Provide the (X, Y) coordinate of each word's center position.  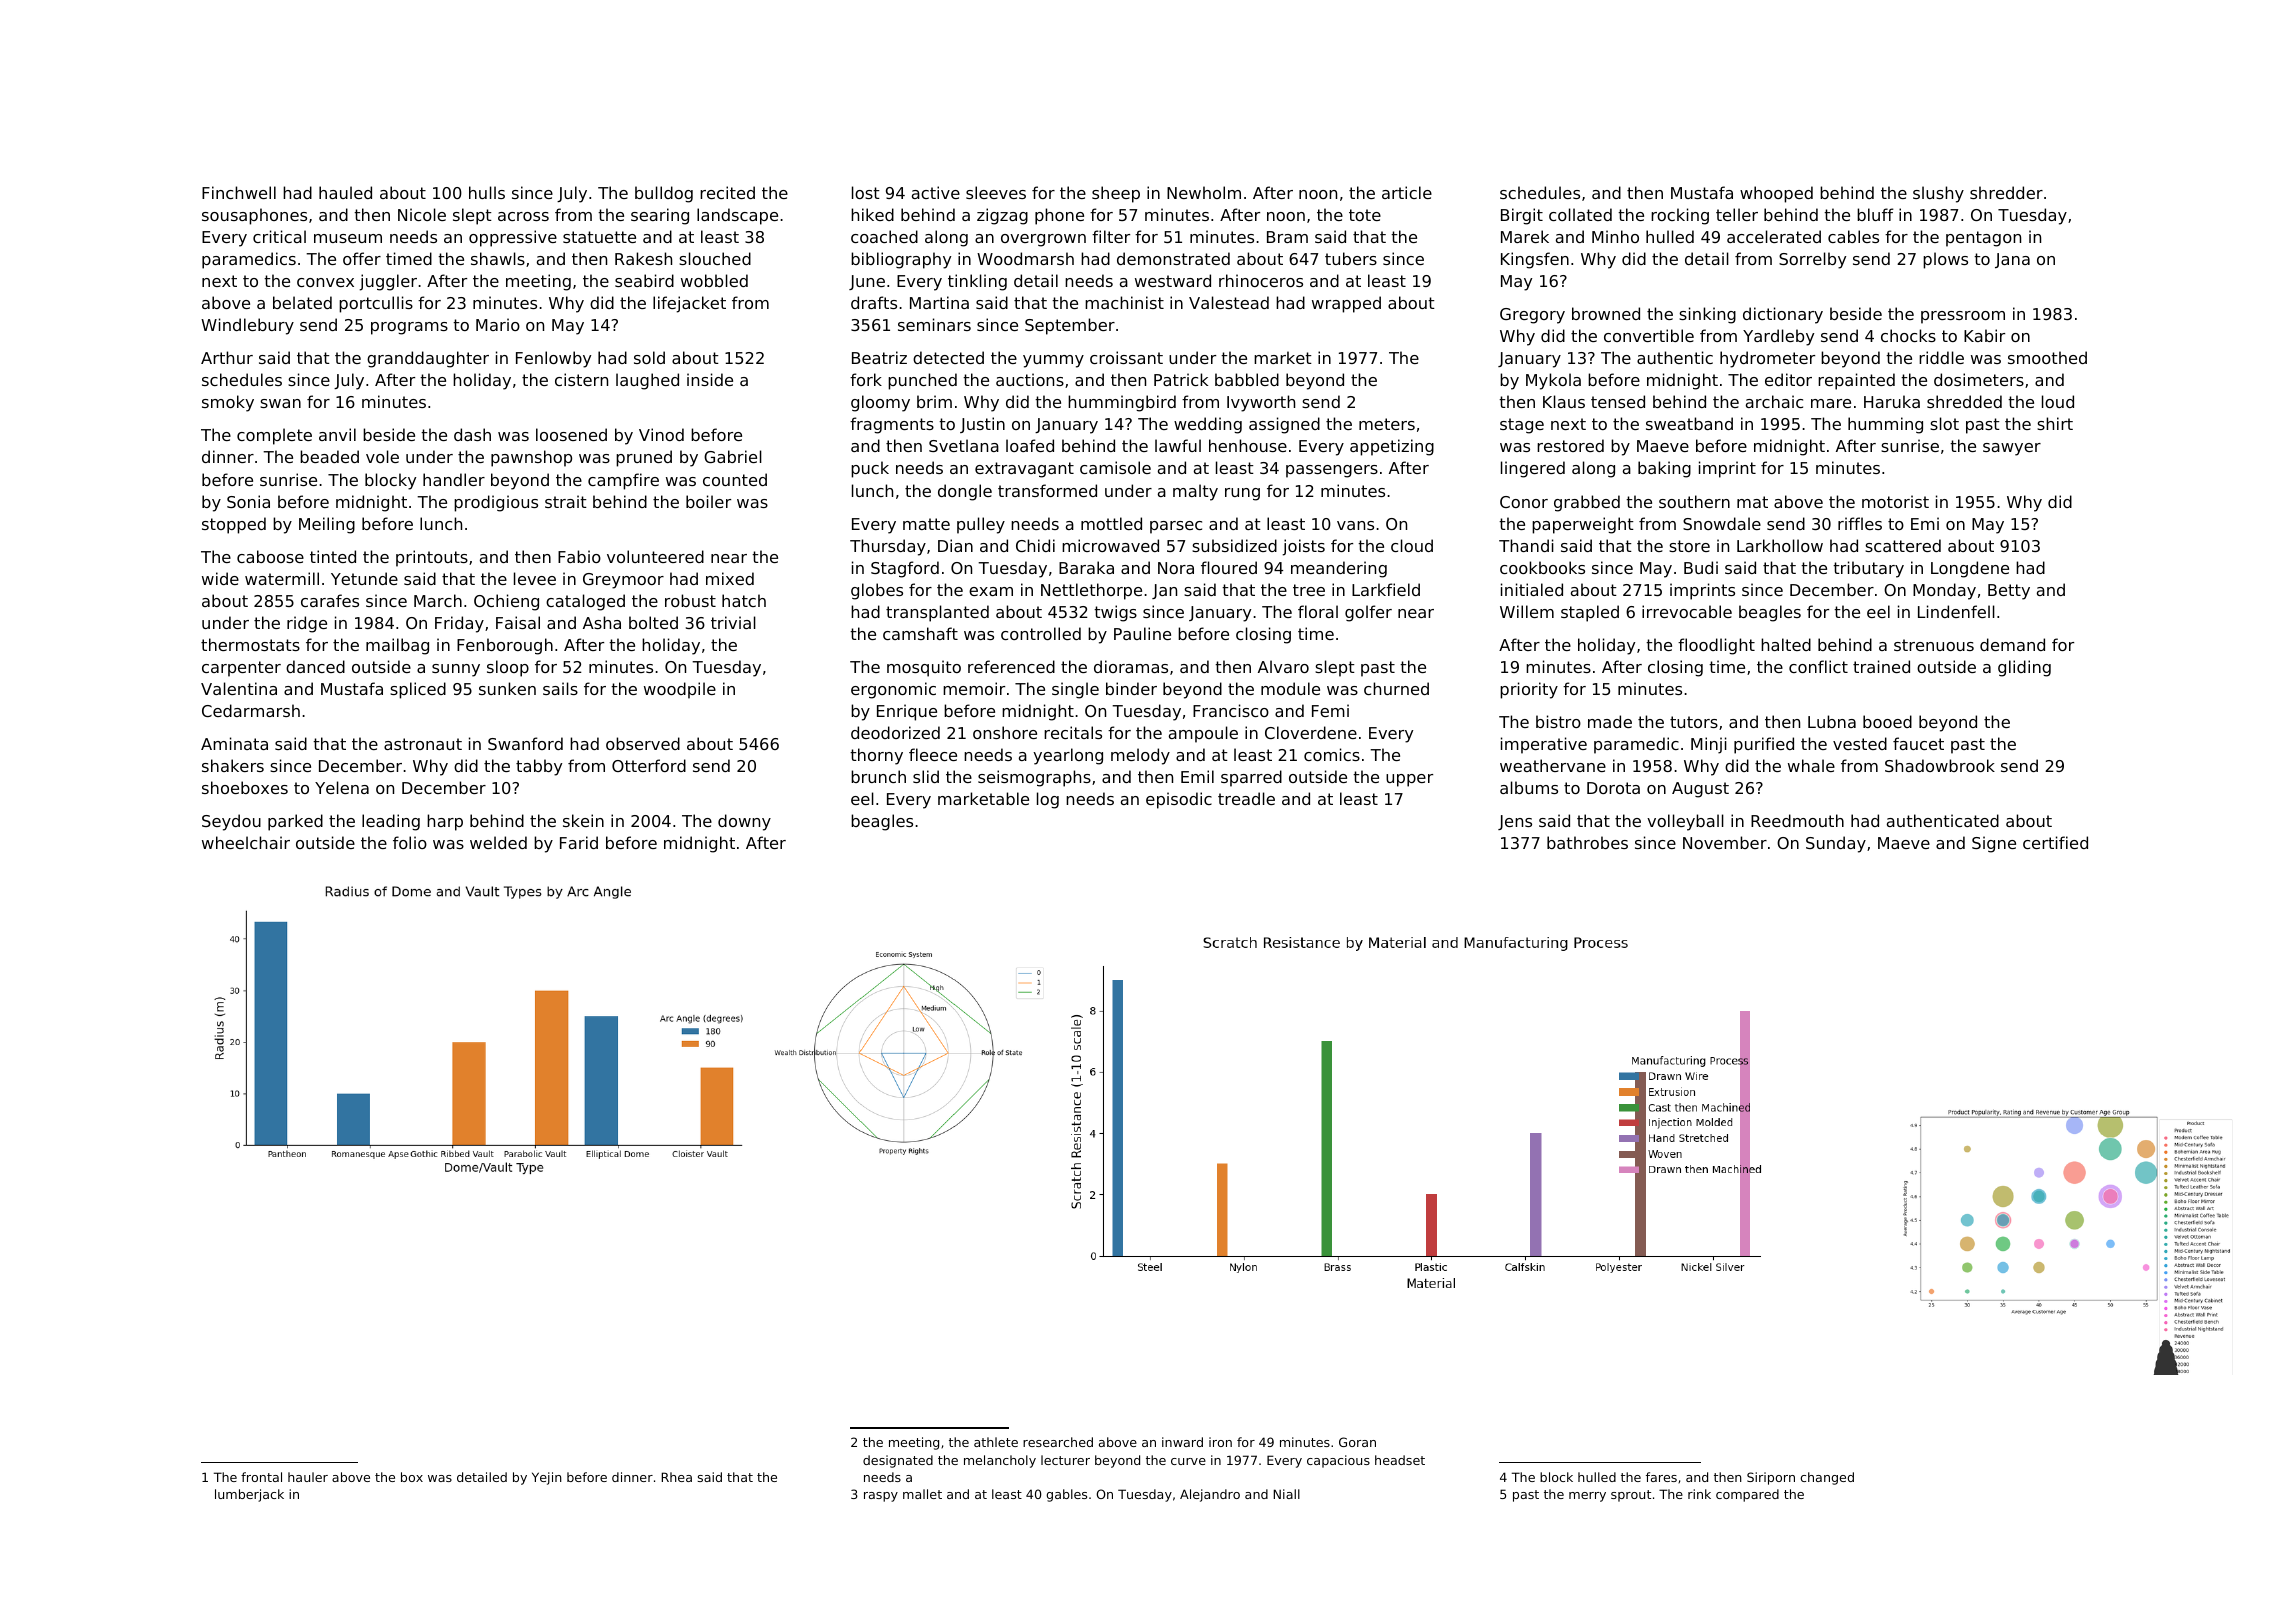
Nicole (422, 214)
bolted (653, 622)
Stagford (905, 569)
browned (1606, 313)
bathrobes (1587, 842)
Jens (1515, 822)
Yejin (547, 1478)
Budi (1701, 567)
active (936, 192)
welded (498, 842)
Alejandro (1210, 1495)
